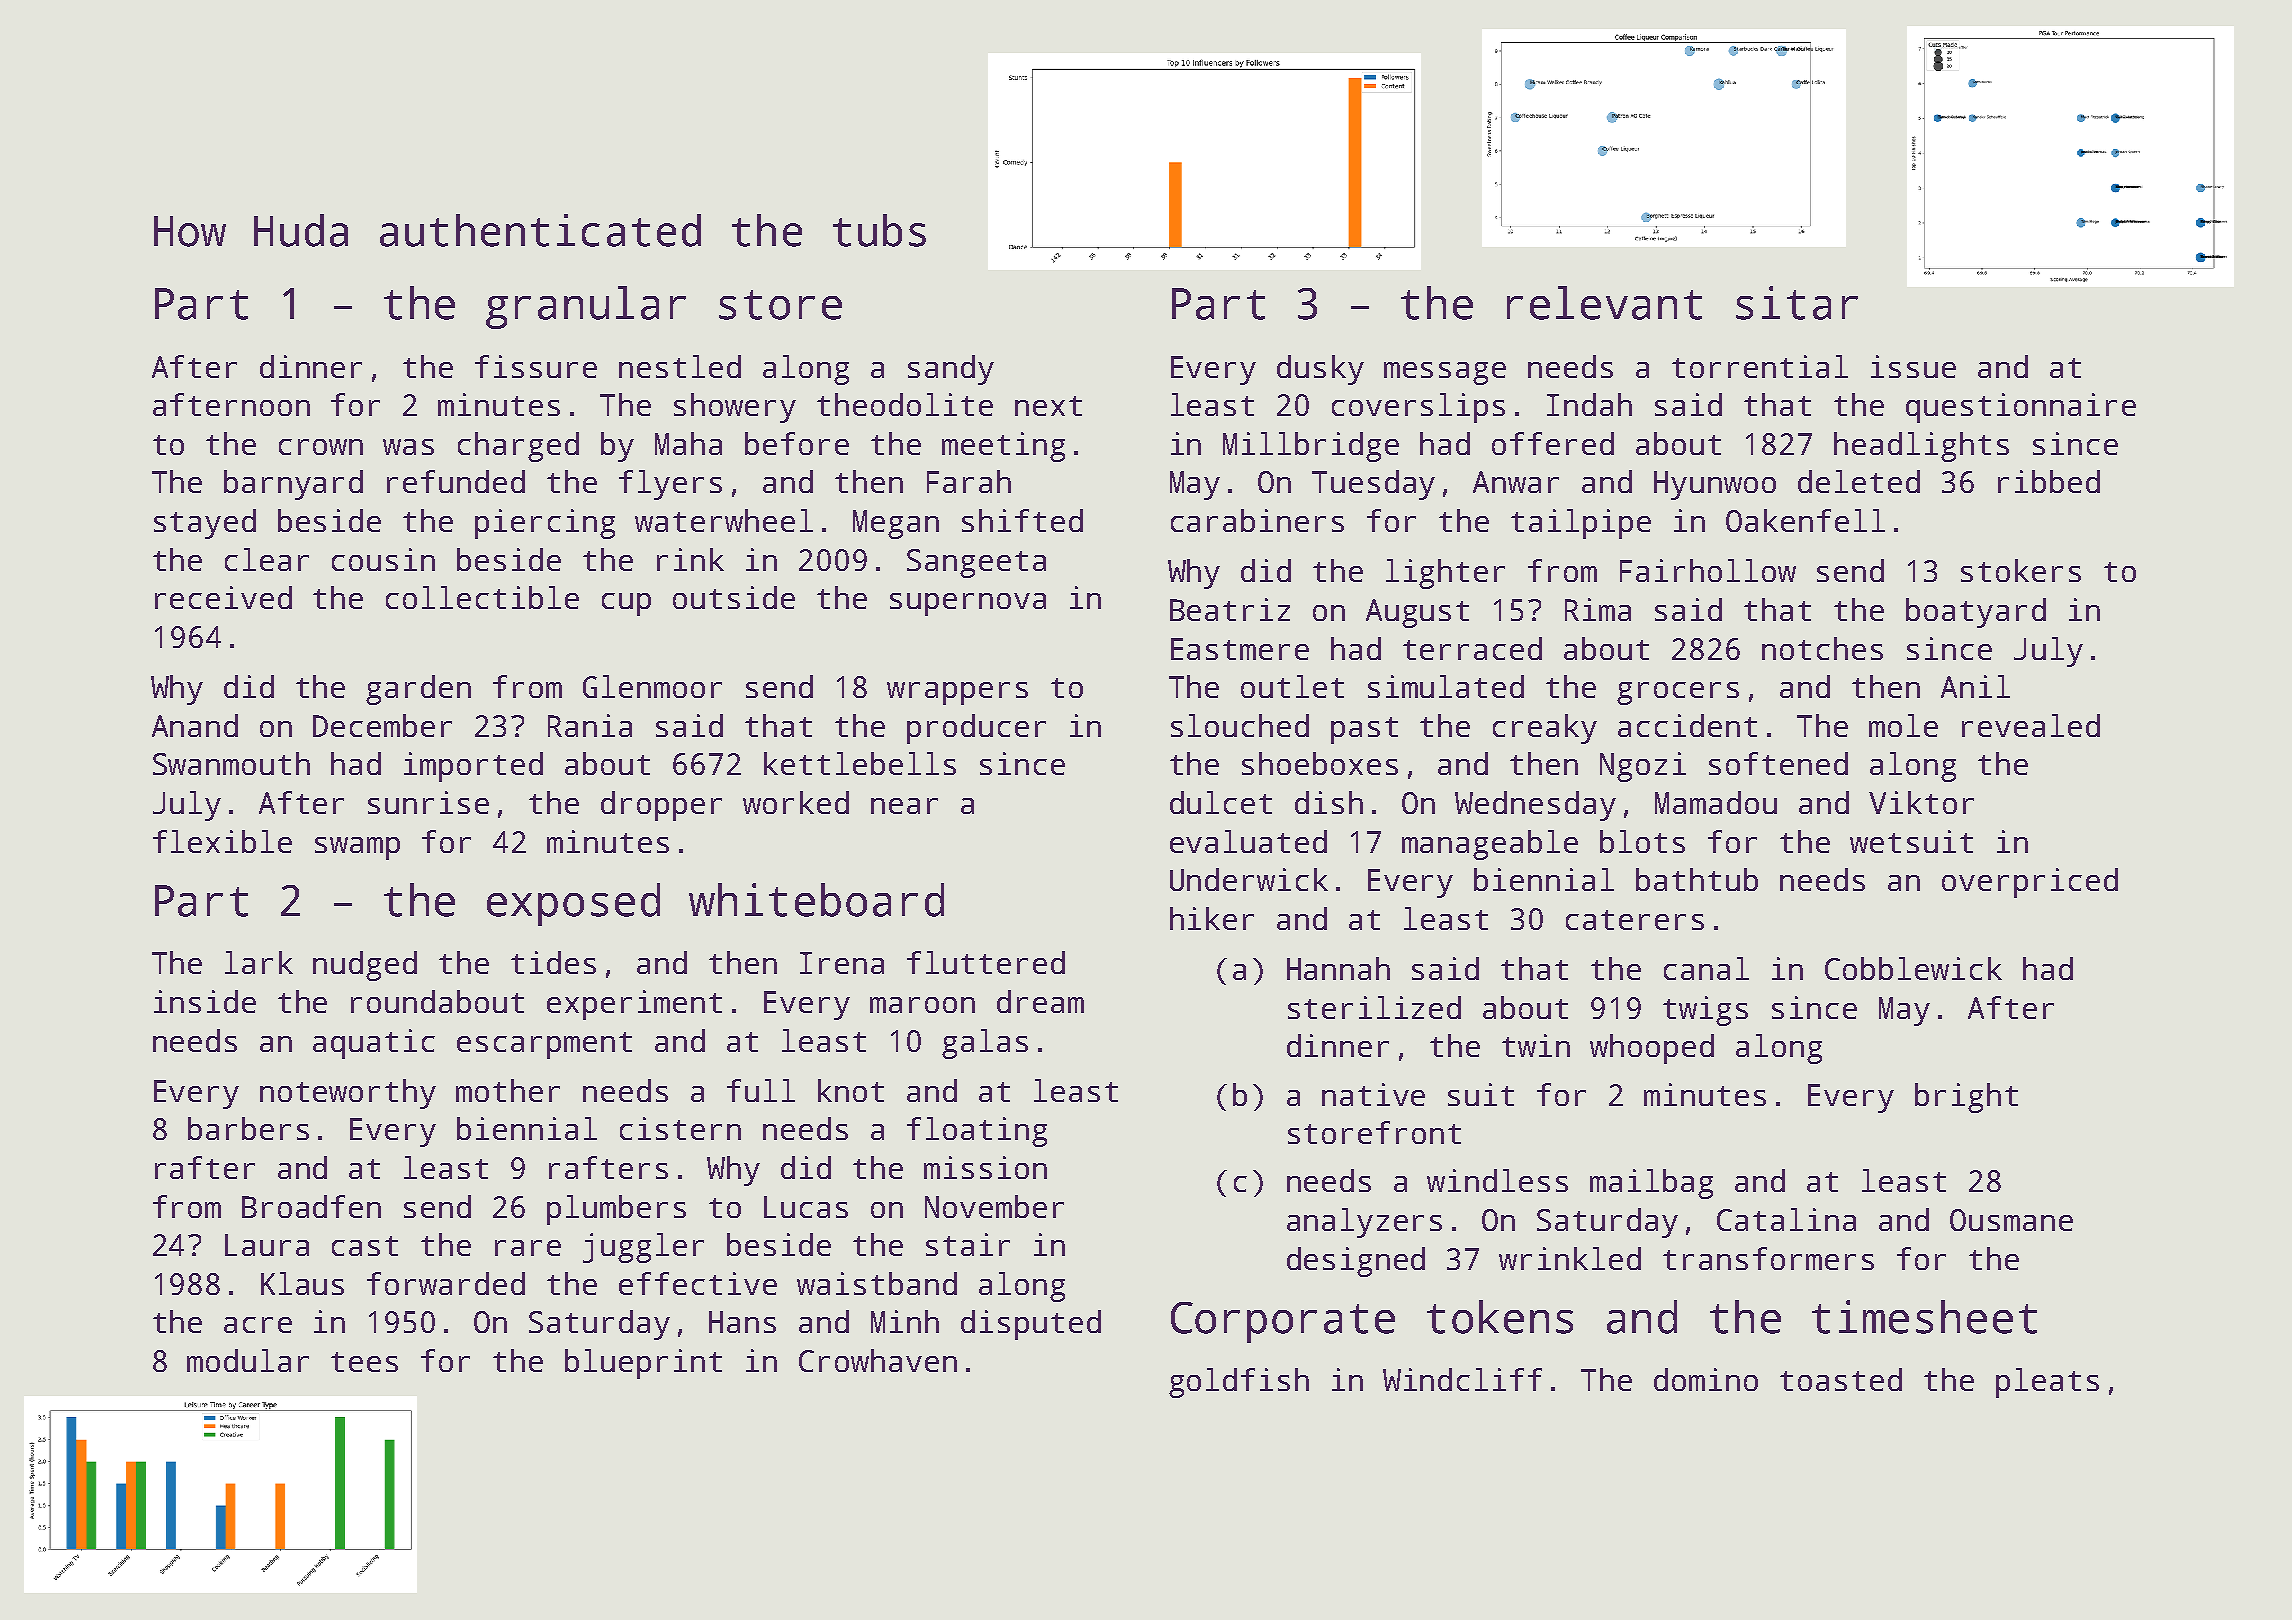 This document has height=1620, width=2292. I want to click on full, so click(761, 1090).
